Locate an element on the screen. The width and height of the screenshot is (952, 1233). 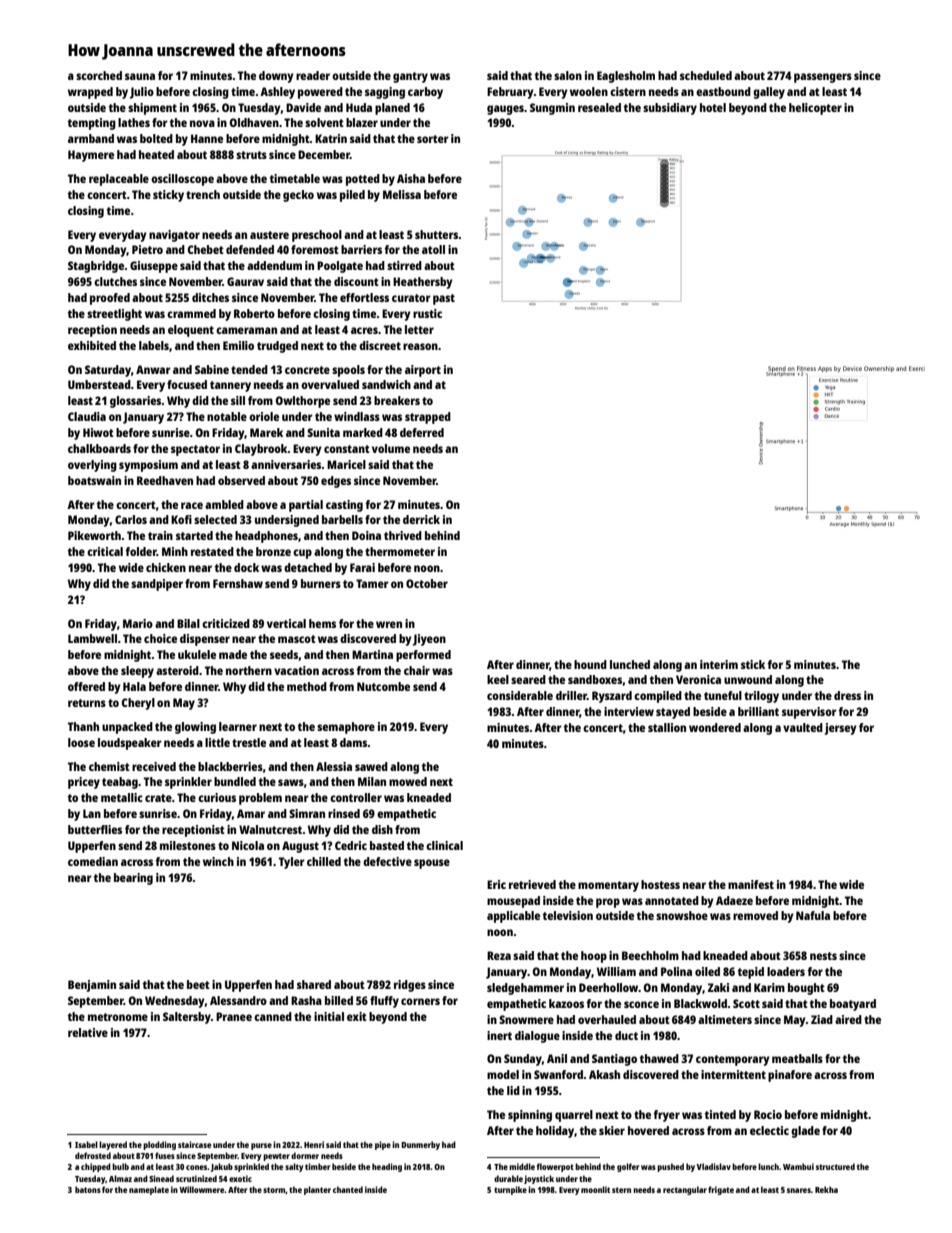
derrick is located at coordinates (421, 519).
